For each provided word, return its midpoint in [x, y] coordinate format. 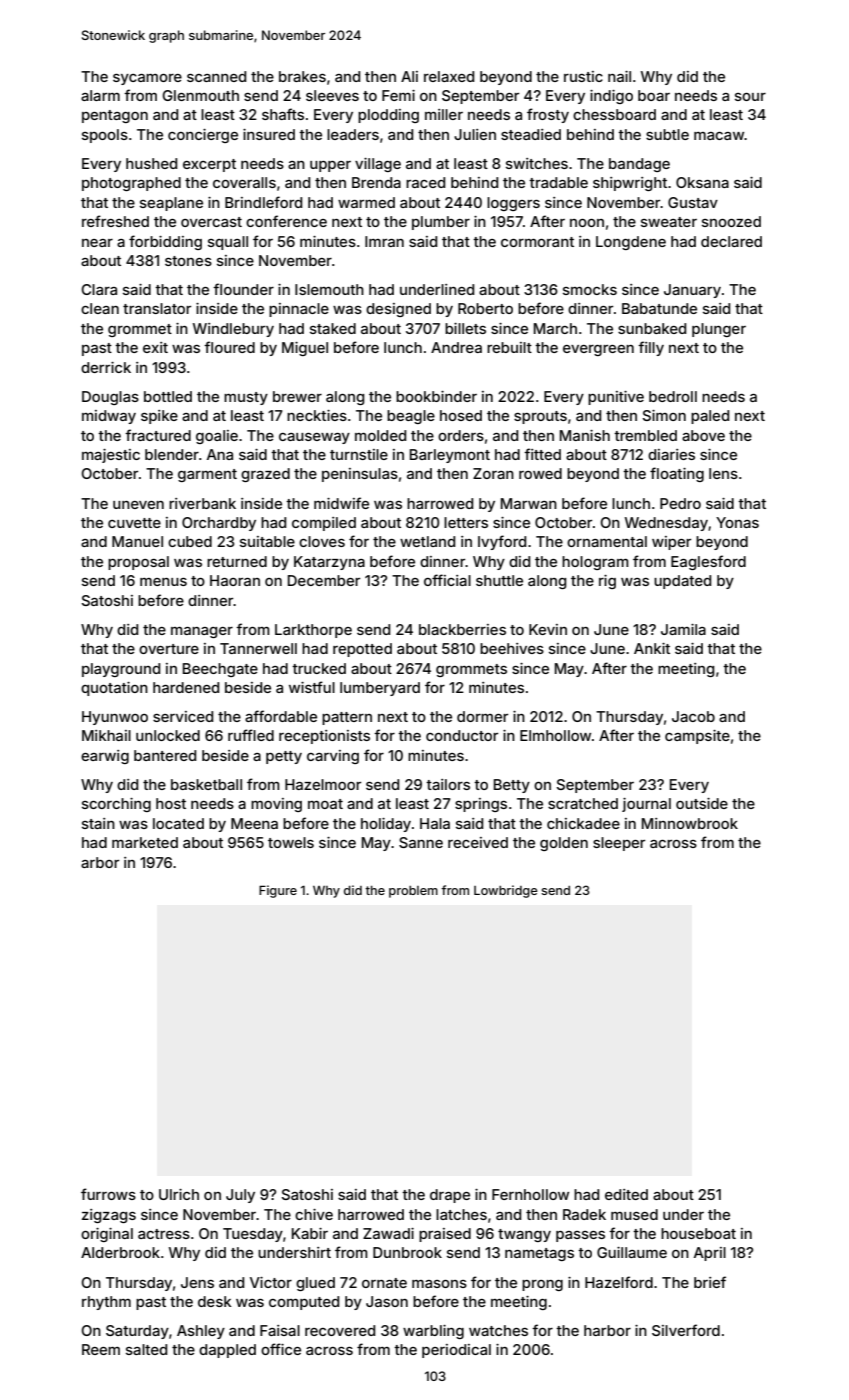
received [478, 842]
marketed [145, 842]
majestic [111, 456]
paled [710, 417]
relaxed [449, 76]
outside [702, 803]
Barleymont [450, 456]
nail [619, 76]
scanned [216, 76]
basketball [206, 784]
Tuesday [253, 1235]
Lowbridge [506, 891]
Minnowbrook [690, 823]
